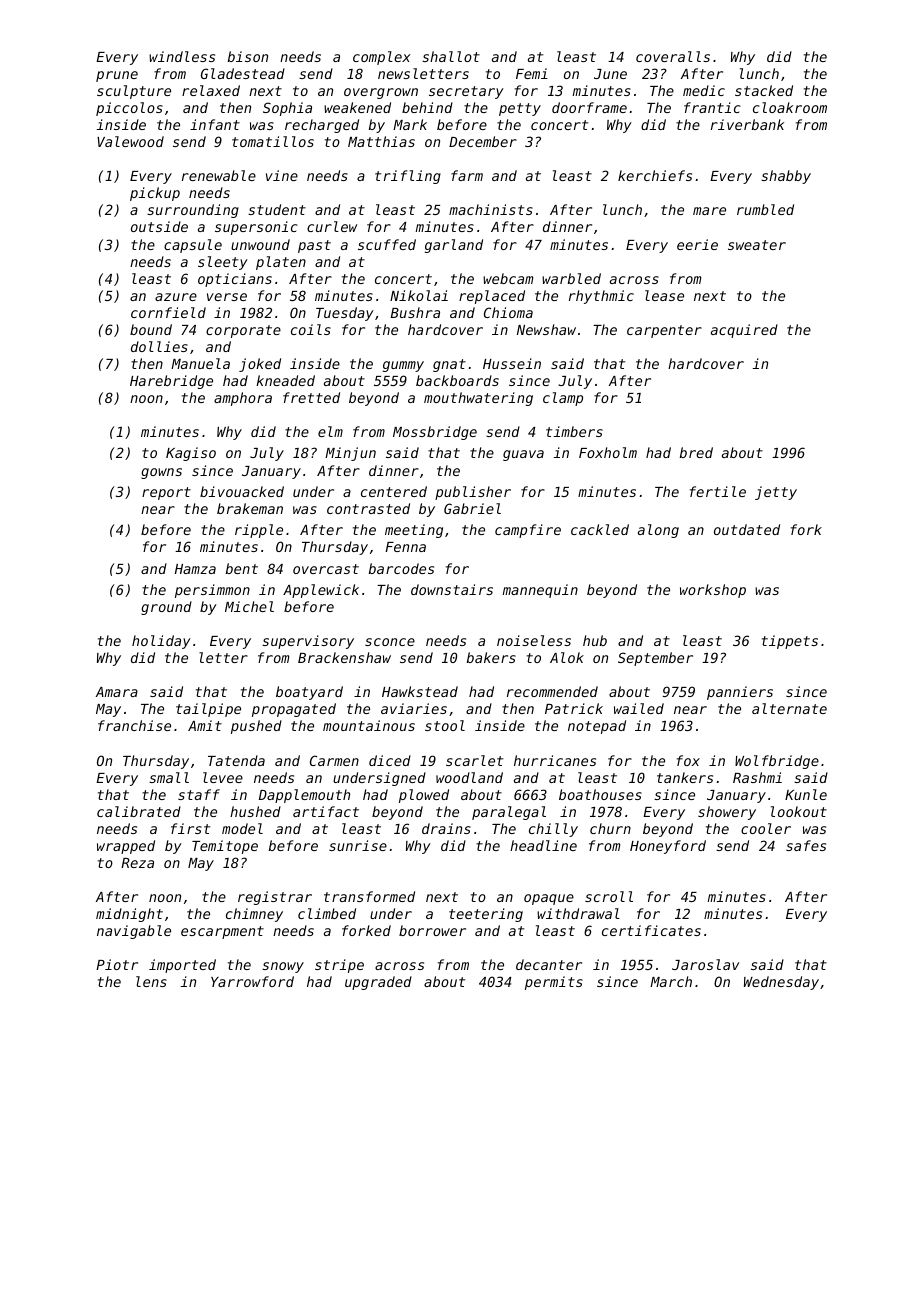 The image size is (924, 1308). Describe the element at coordinates (215, 124) in the image. I see `infant` at that location.
